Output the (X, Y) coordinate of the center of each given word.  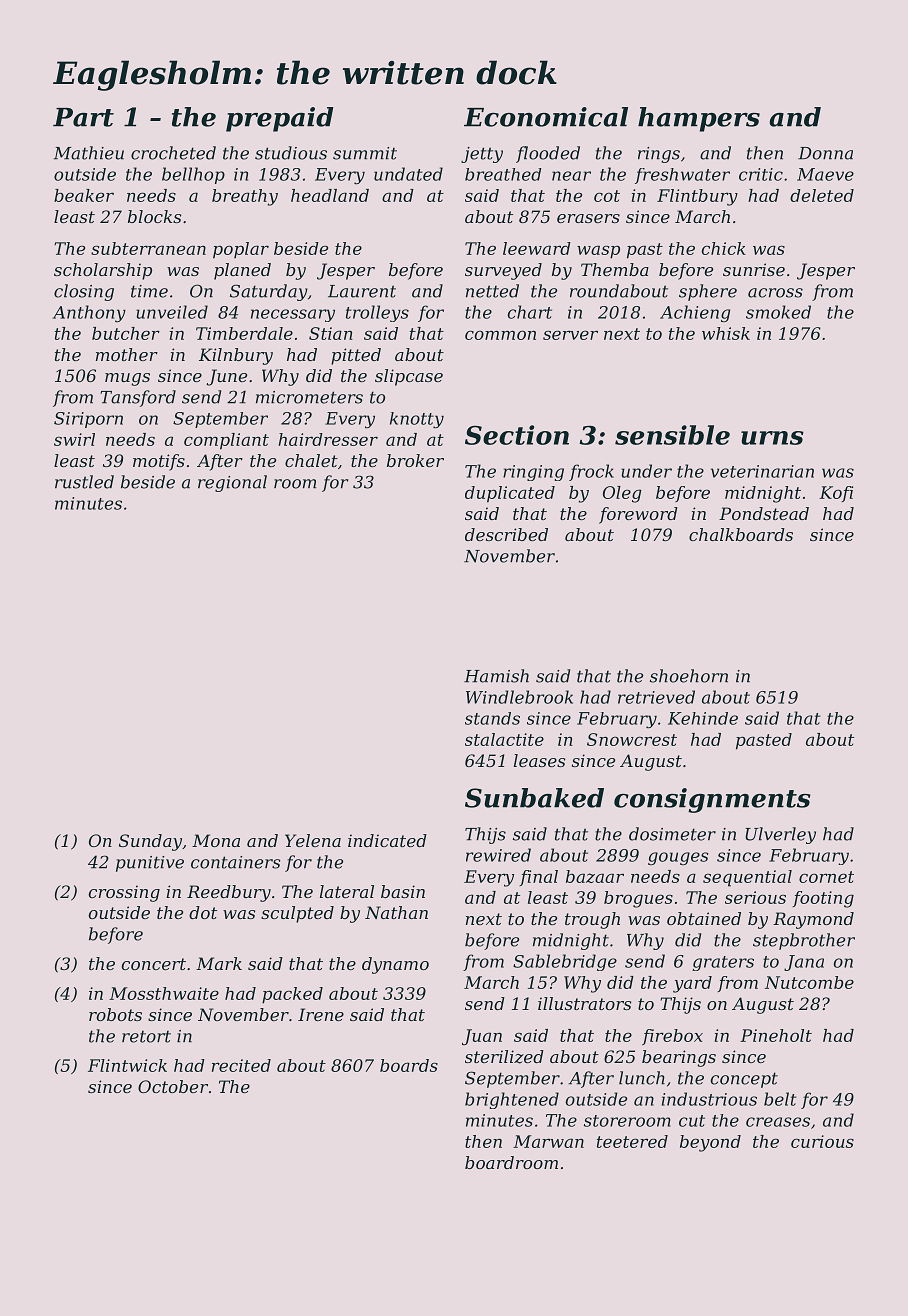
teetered (632, 1141)
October (173, 1086)
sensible (672, 435)
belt (780, 1099)
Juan (482, 1037)
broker (415, 460)
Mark (219, 963)
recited (241, 1065)
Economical (546, 117)
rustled (84, 482)
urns (772, 438)
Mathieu (89, 153)
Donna (825, 153)
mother (127, 354)
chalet (311, 460)
